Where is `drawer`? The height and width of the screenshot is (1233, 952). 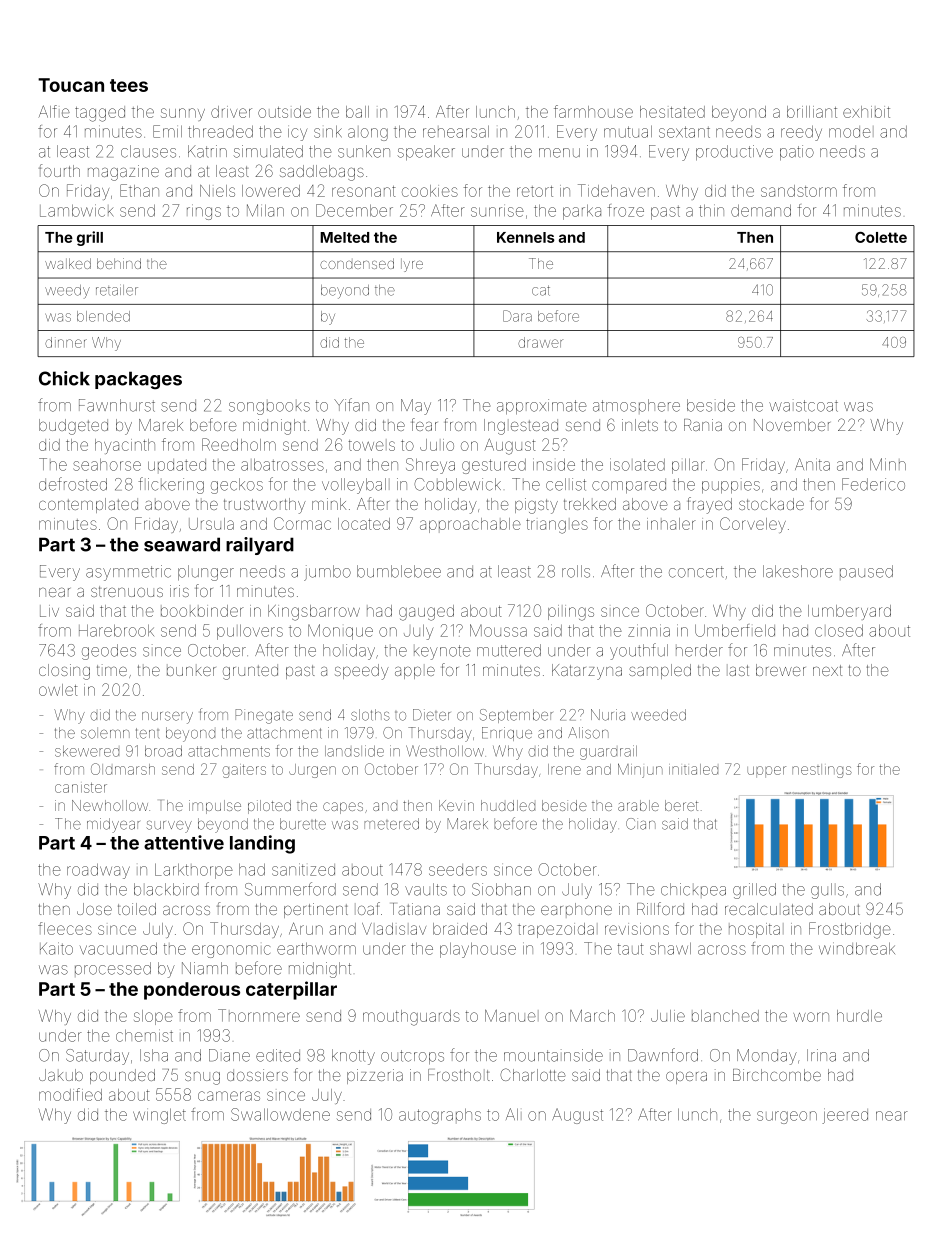 drawer is located at coordinates (540, 342).
